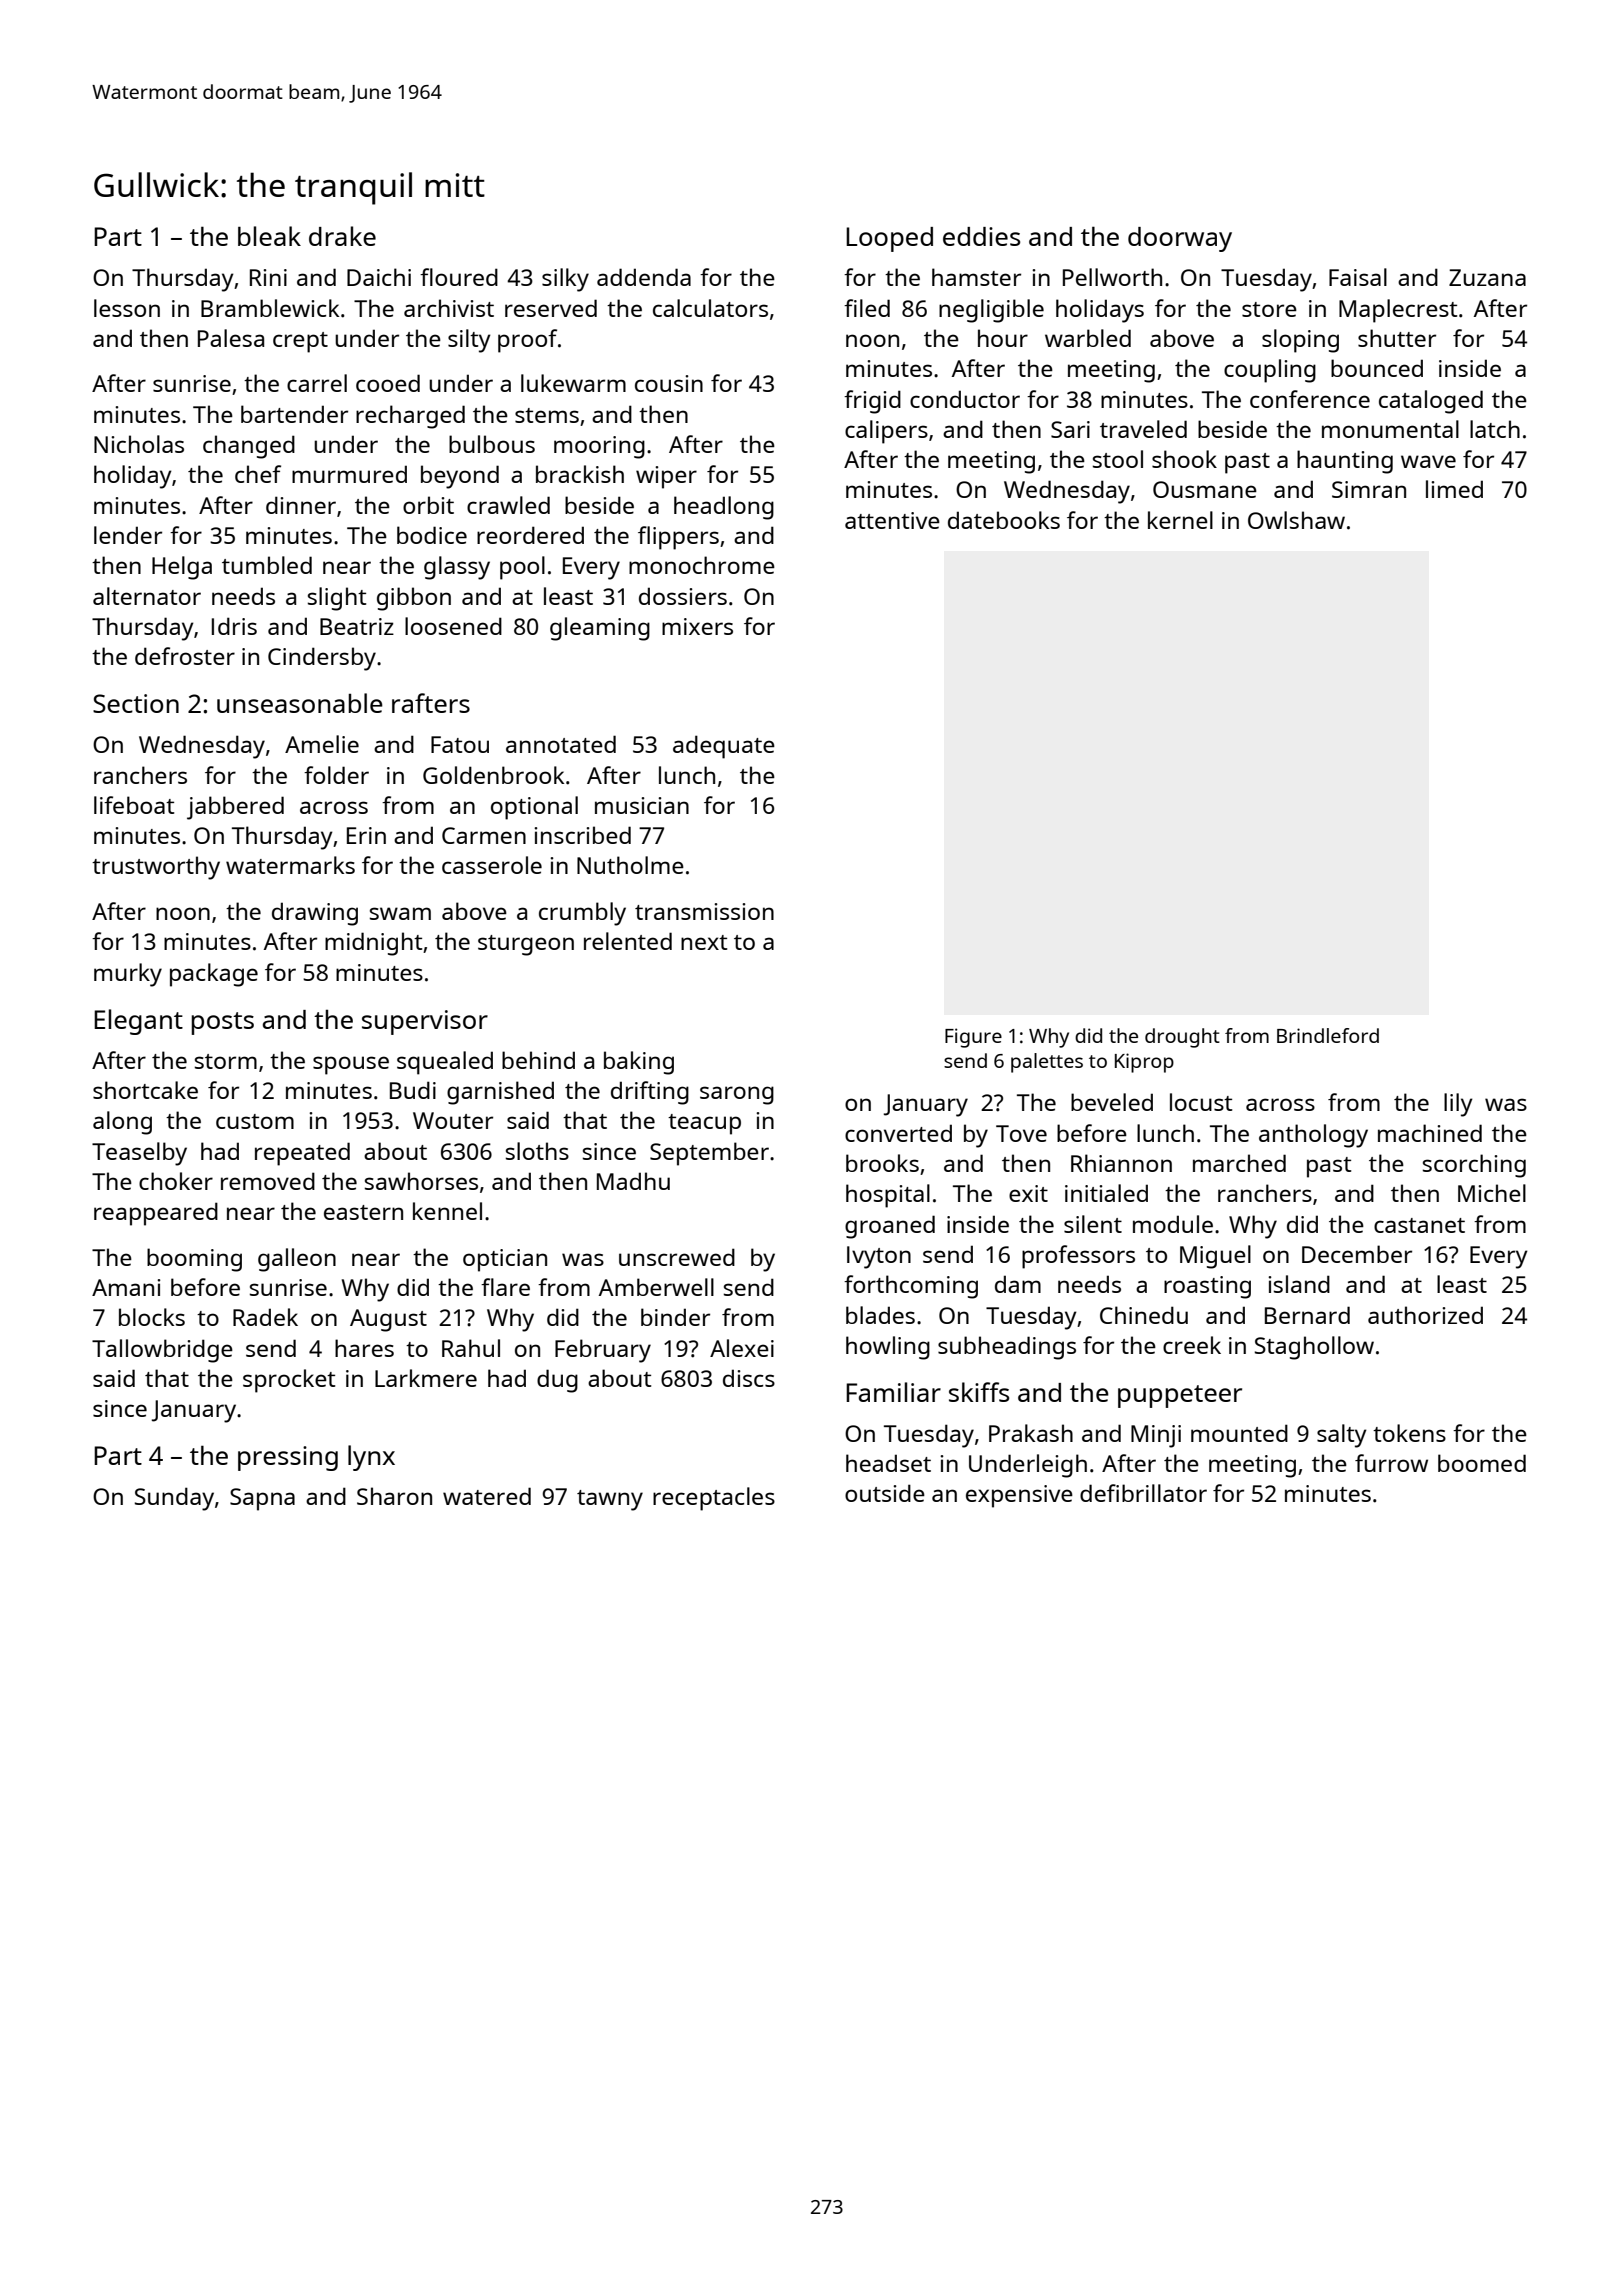  What do you see at coordinates (1088, 338) in the screenshot?
I see `warbled` at bounding box center [1088, 338].
